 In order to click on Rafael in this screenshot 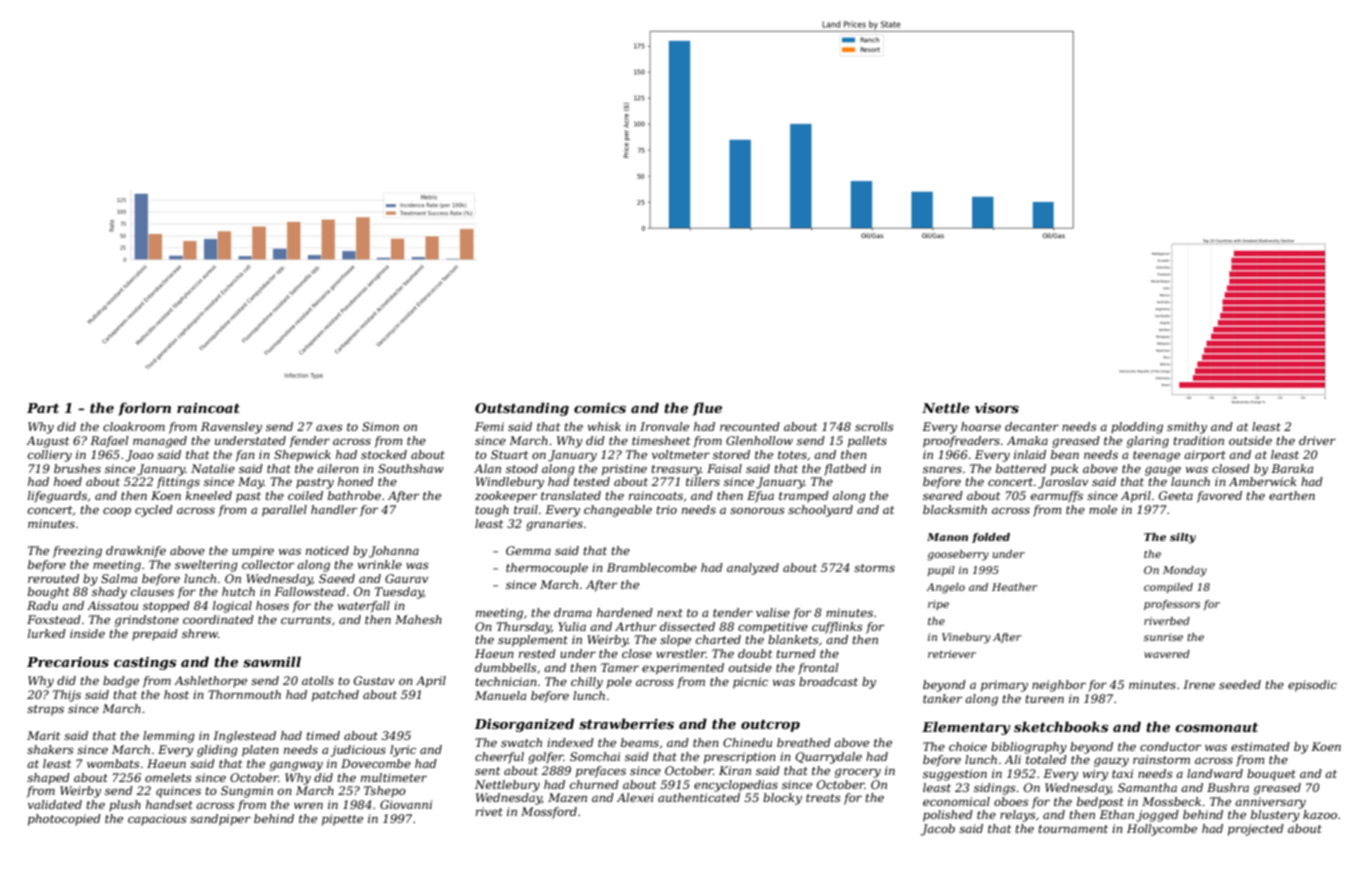, I will do `click(109, 442)`.
